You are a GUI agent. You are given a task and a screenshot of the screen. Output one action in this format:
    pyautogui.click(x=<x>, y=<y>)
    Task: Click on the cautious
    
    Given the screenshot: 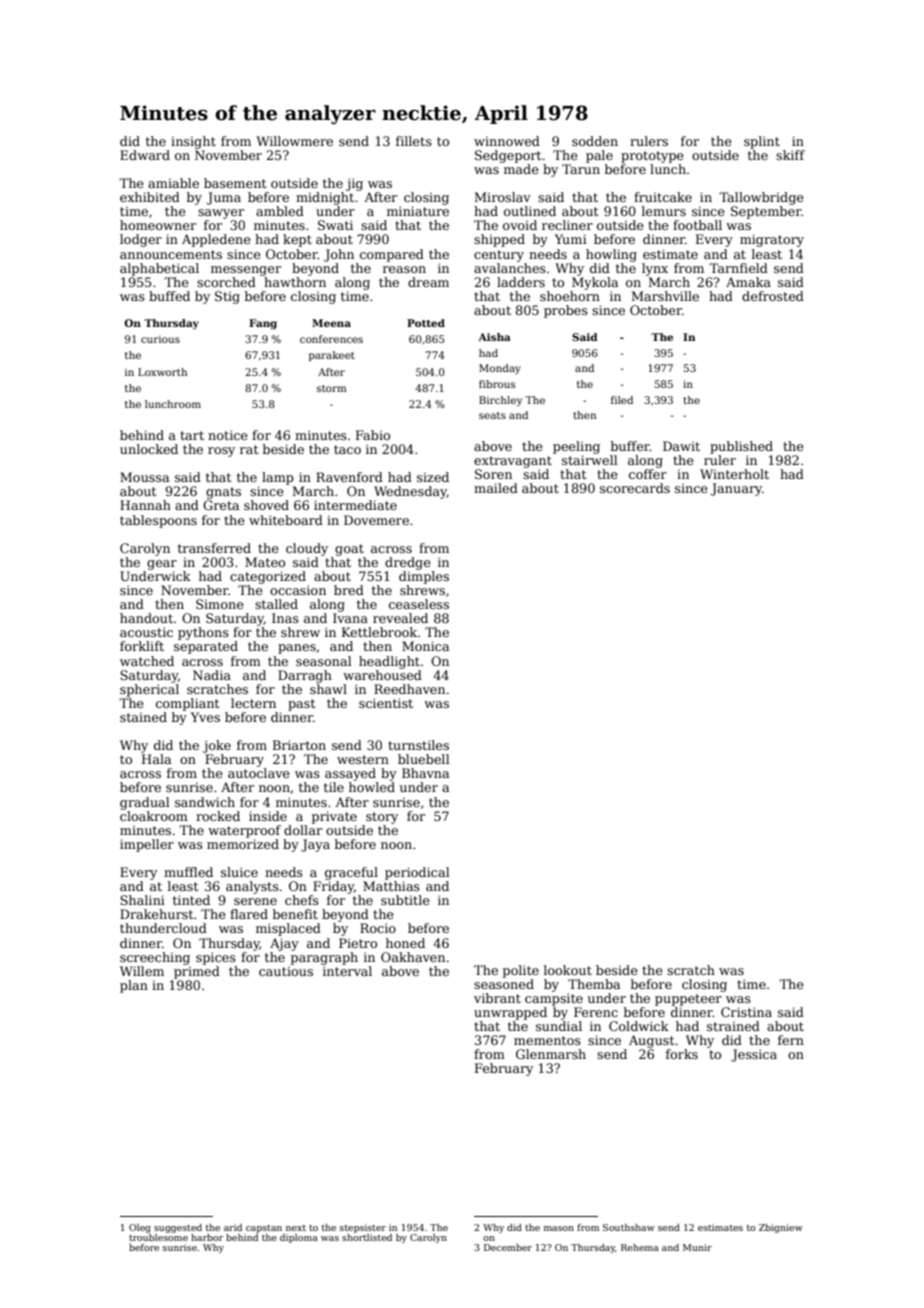 What is the action you would take?
    pyautogui.click(x=286, y=971)
